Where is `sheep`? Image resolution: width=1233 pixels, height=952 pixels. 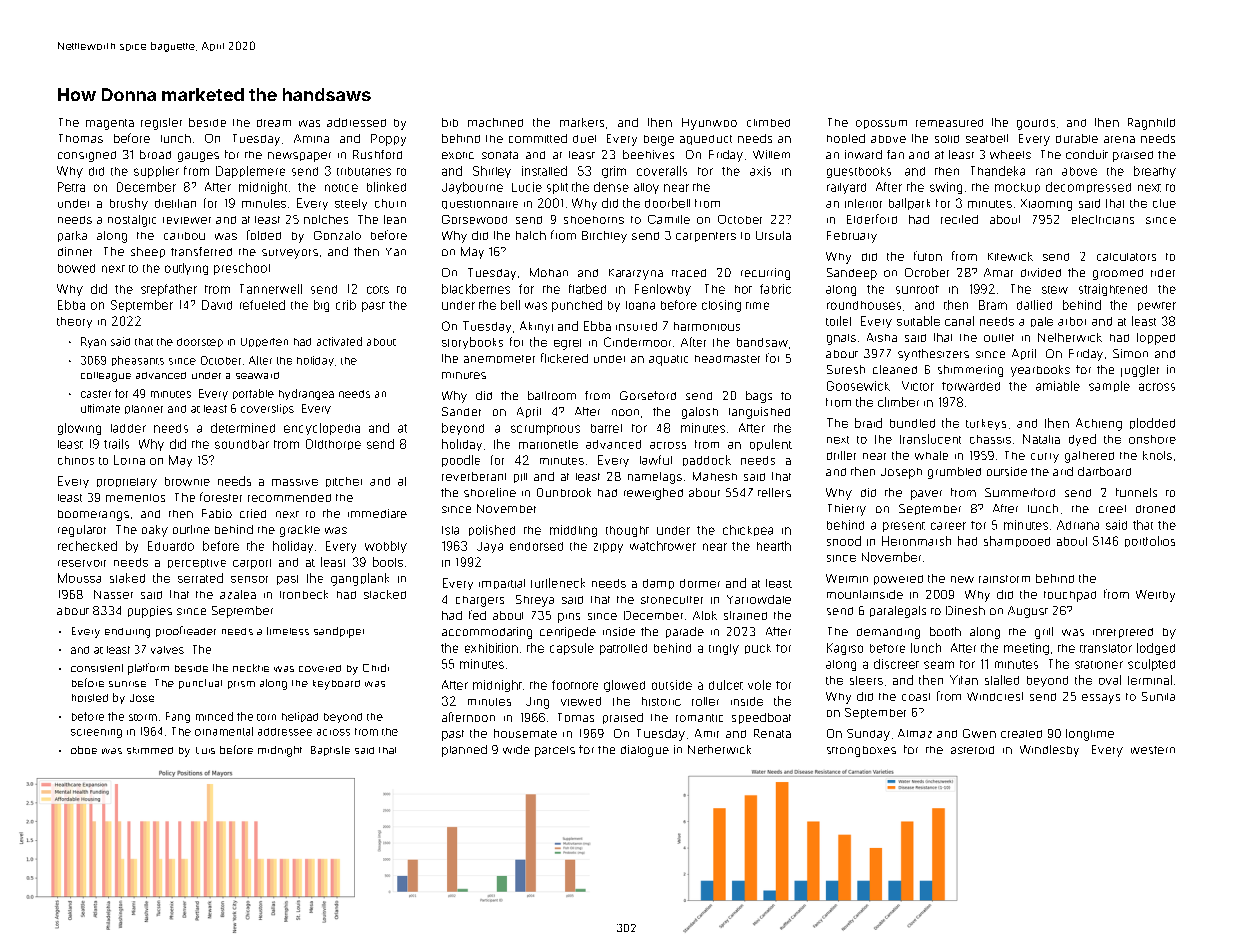
sheep is located at coordinates (148, 252).
